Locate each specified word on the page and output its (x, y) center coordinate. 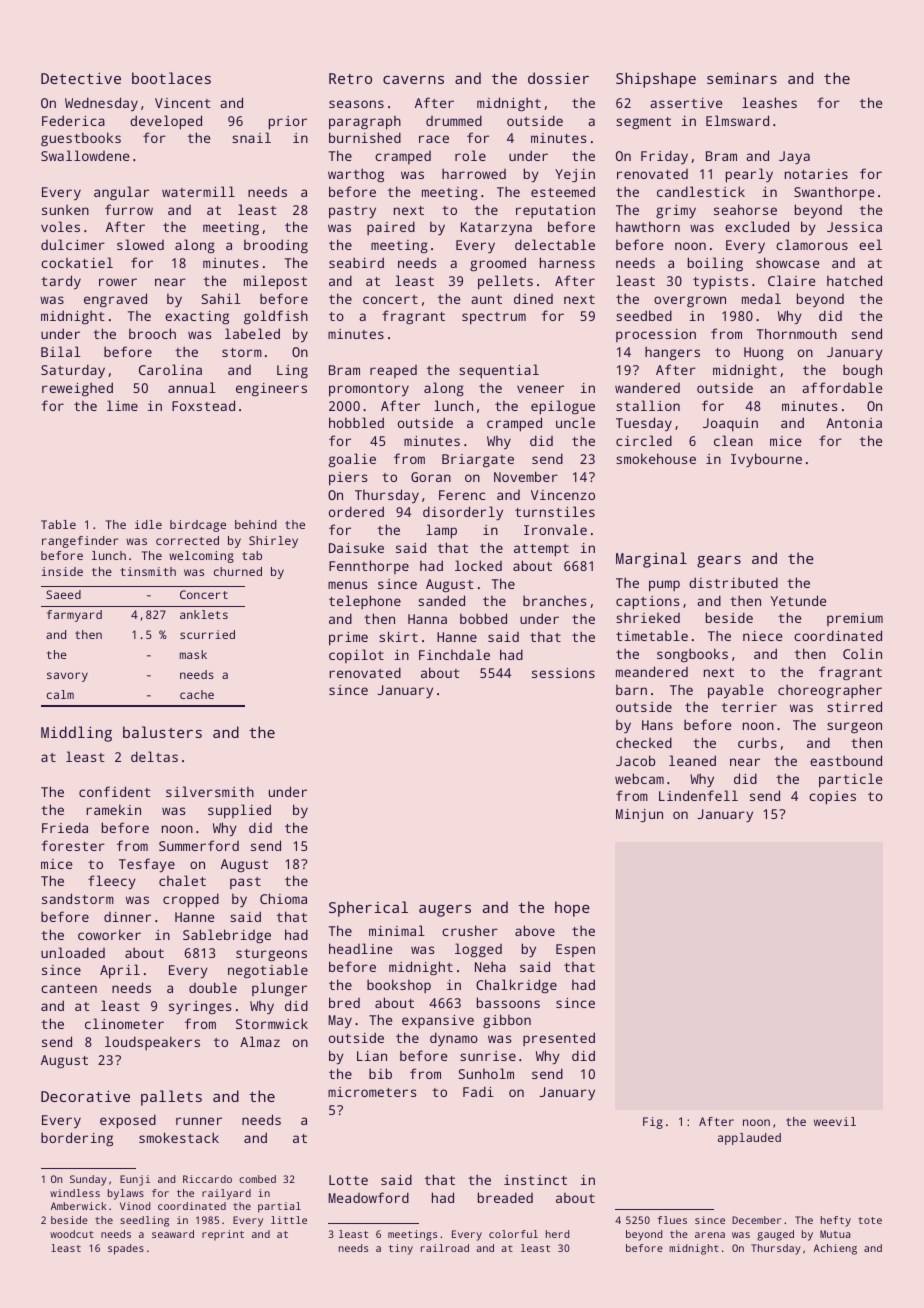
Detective (81, 78)
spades (126, 1249)
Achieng (835, 1249)
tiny (401, 1249)
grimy (676, 211)
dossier (558, 78)
